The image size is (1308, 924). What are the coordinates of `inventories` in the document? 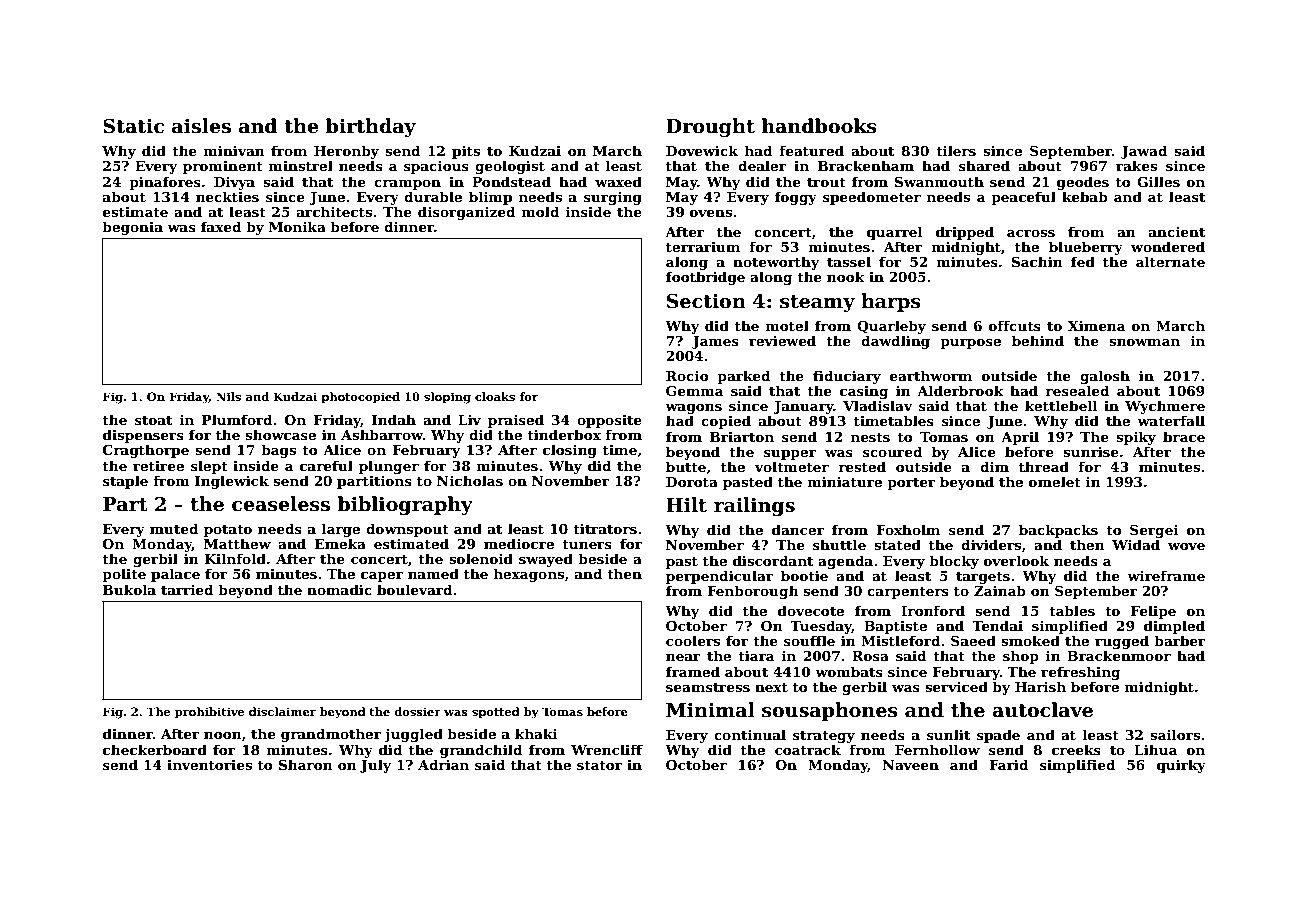 It's located at (209, 765).
